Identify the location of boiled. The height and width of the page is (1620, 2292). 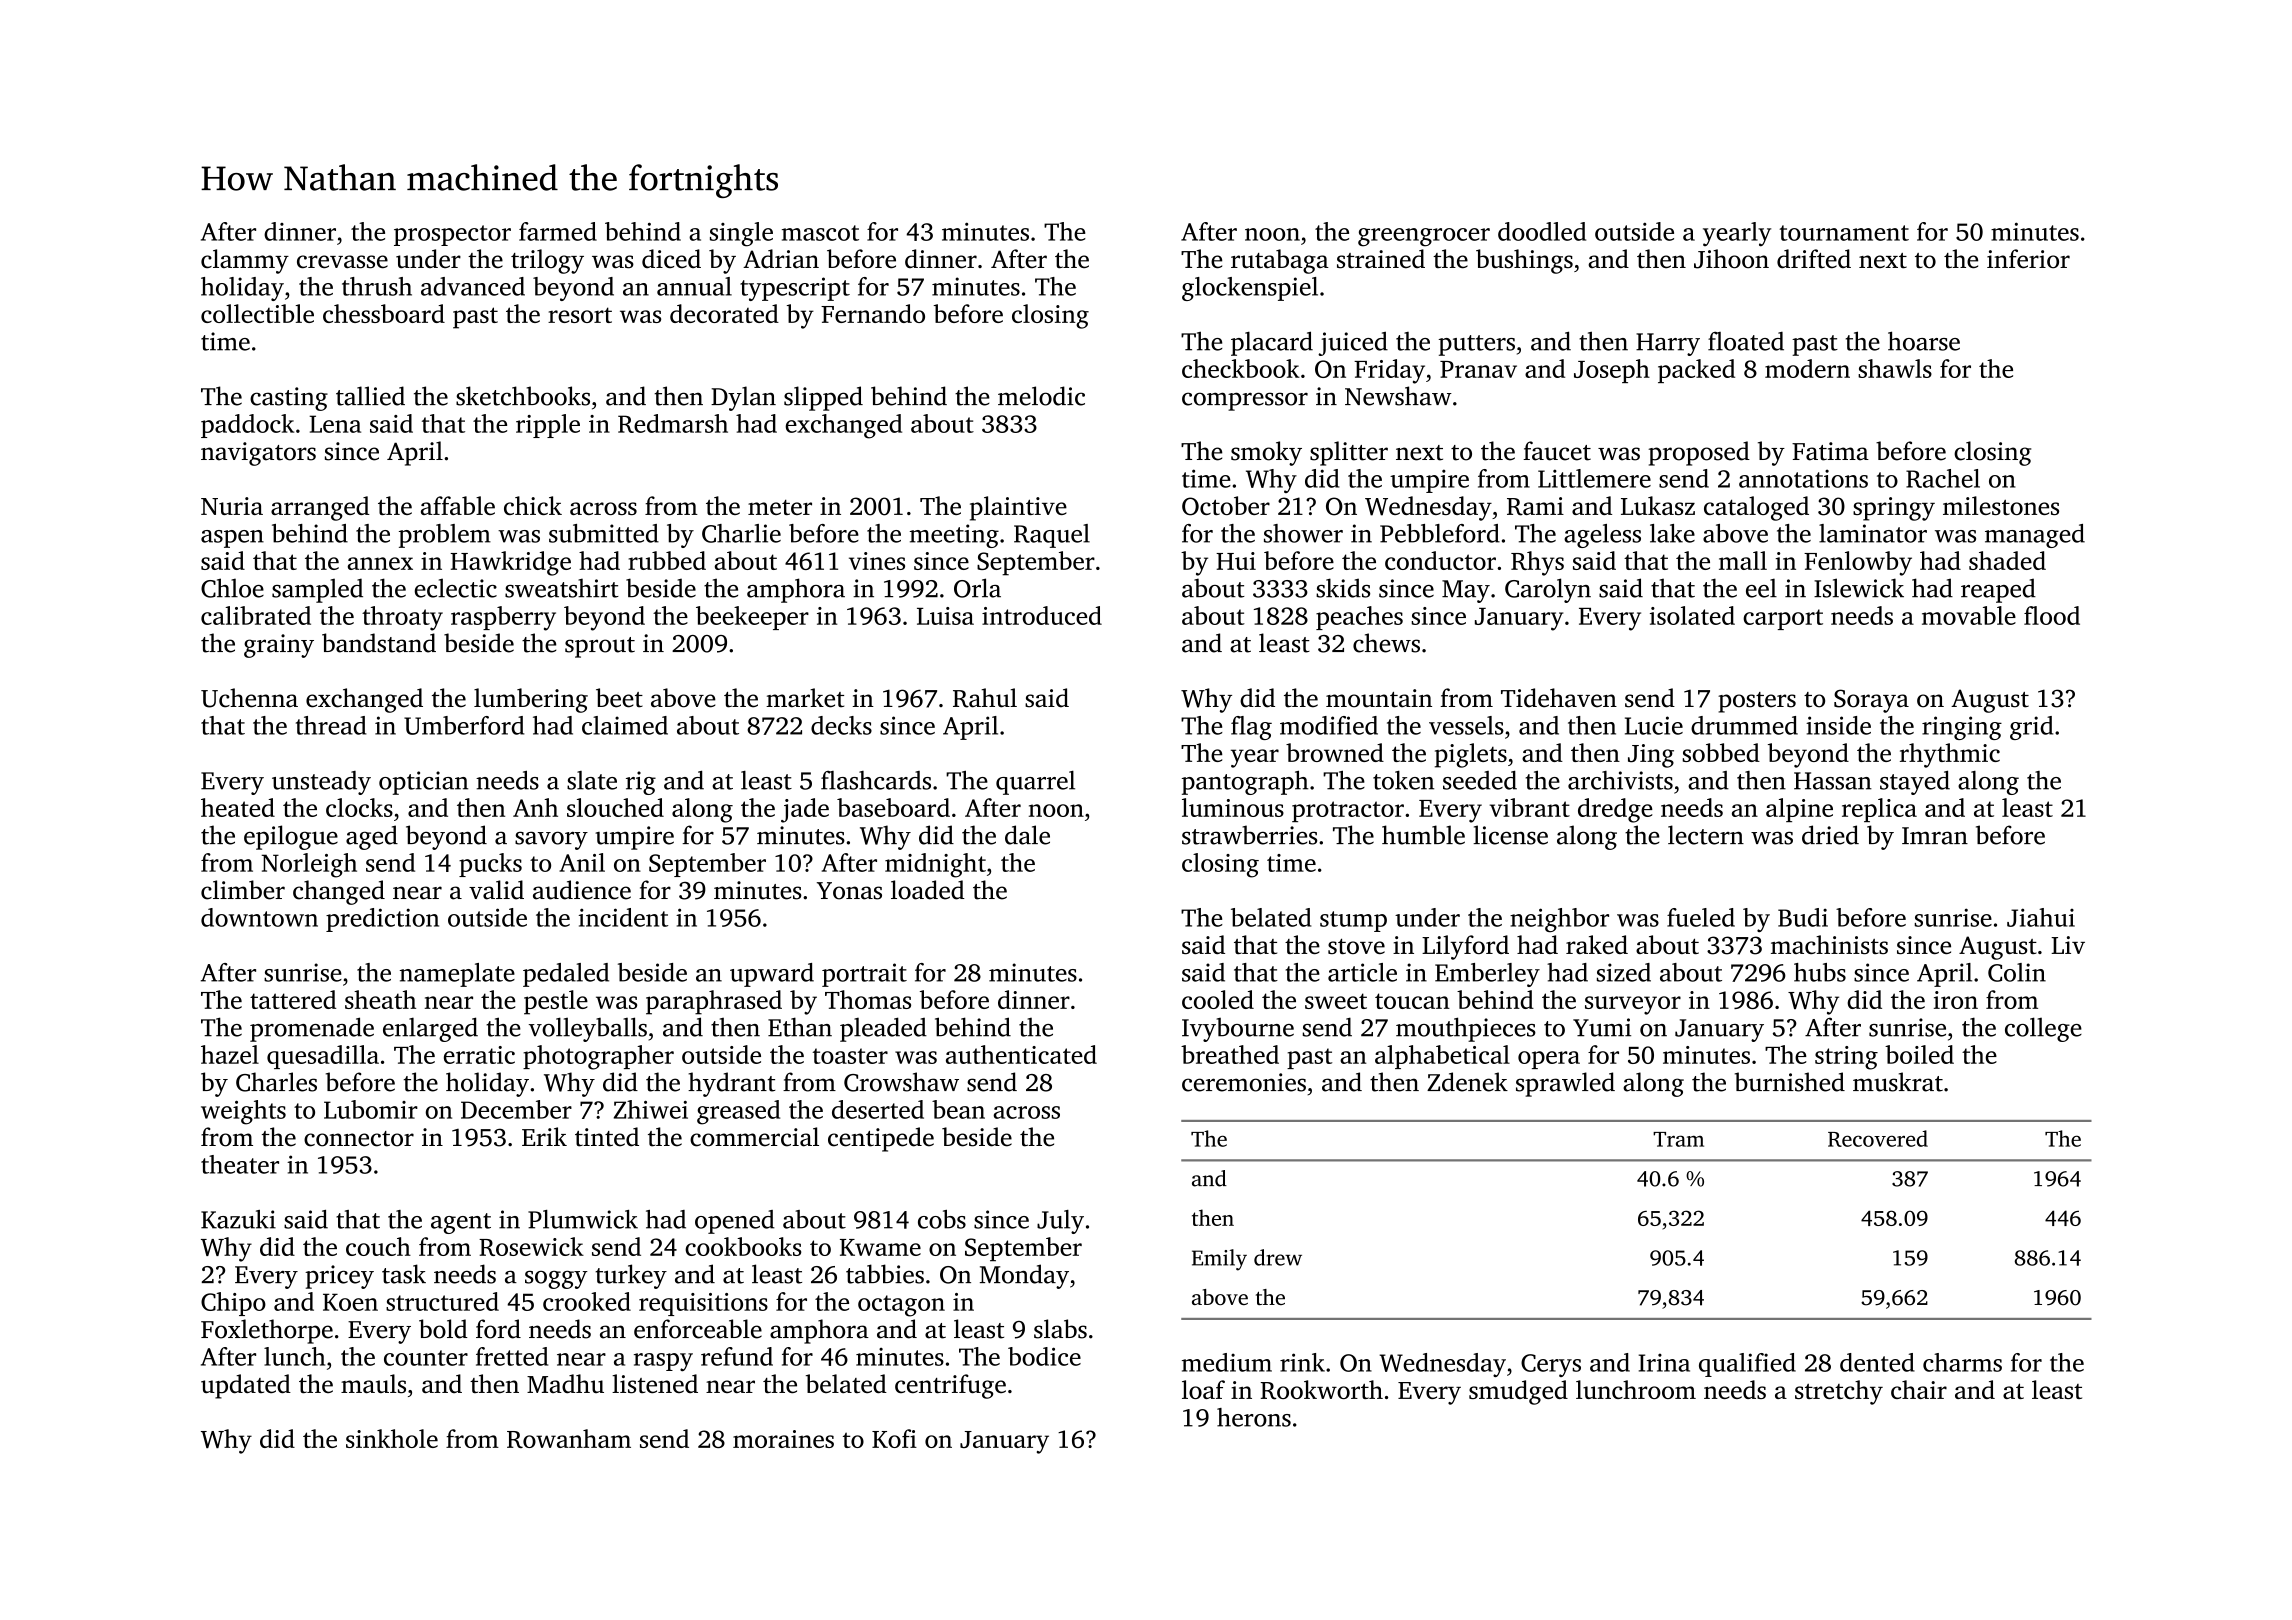
(1919, 1054).
